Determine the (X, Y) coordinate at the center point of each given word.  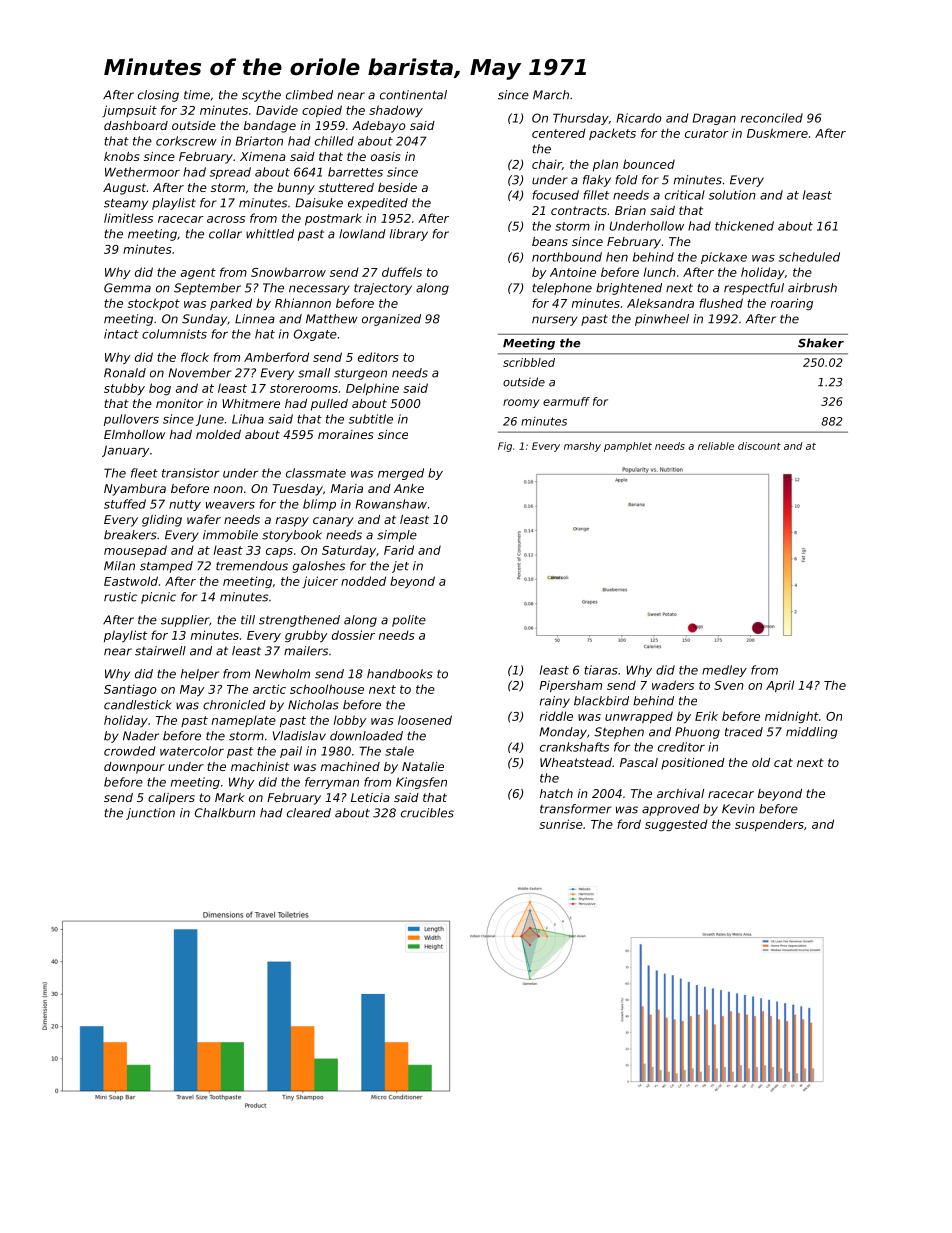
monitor (179, 403)
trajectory (383, 289)
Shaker (821, 343)
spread (230, 173)
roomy (521, 403)
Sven (729, 685)
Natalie (423, 766)
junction (150, 814)
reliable (716, 446)
